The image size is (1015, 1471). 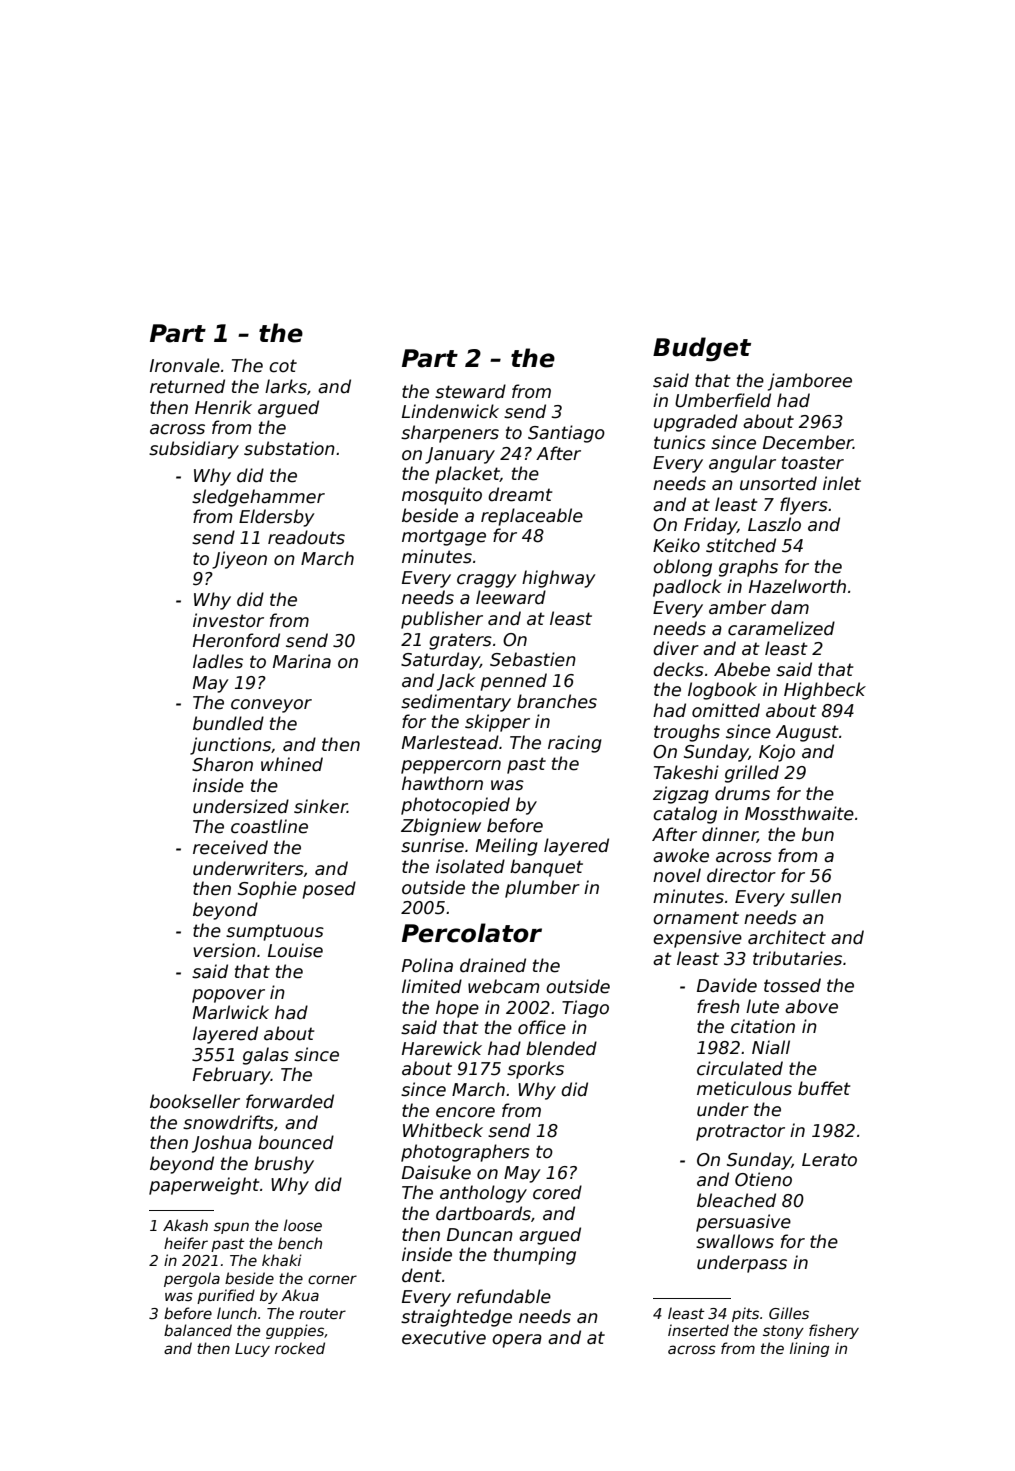 I want to click on Budget, so click(x=702, y=349).
